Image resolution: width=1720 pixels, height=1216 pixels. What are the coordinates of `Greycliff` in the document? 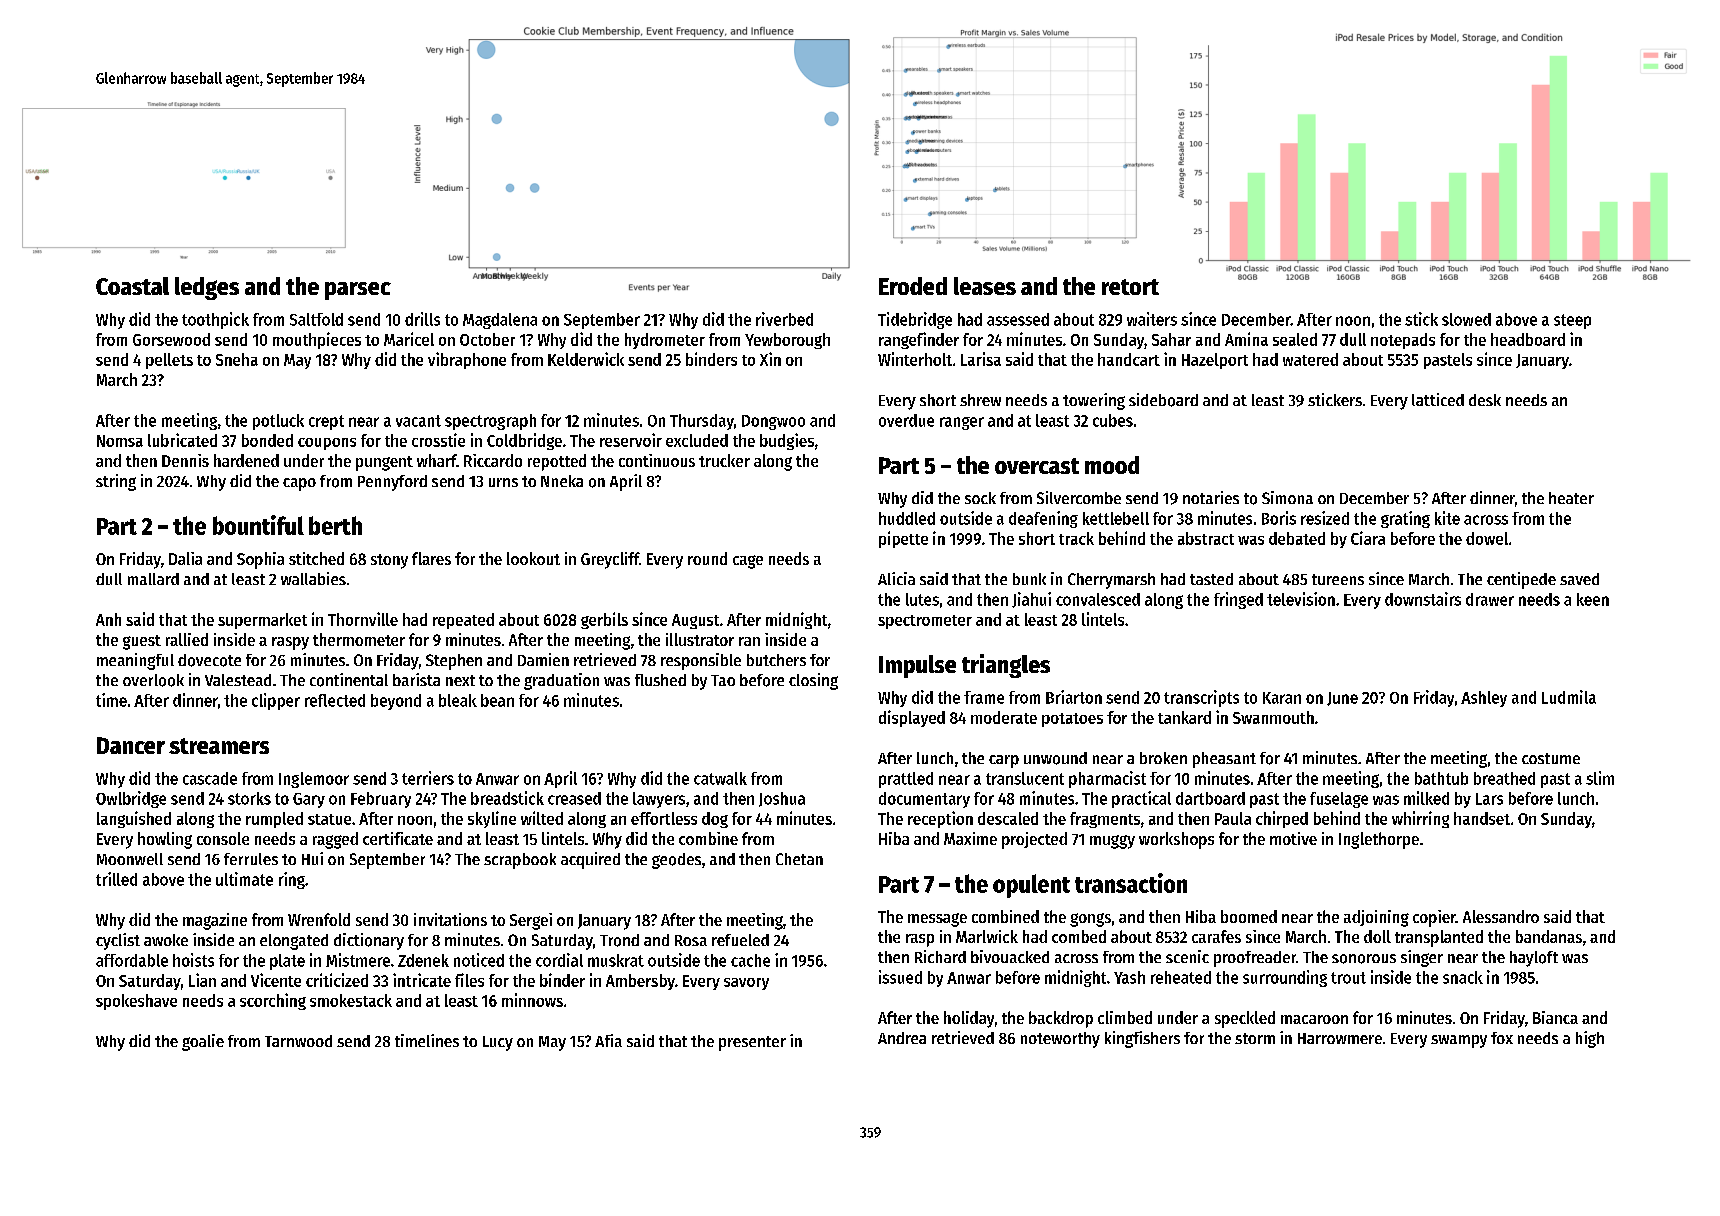 It's located at (610, 560).
